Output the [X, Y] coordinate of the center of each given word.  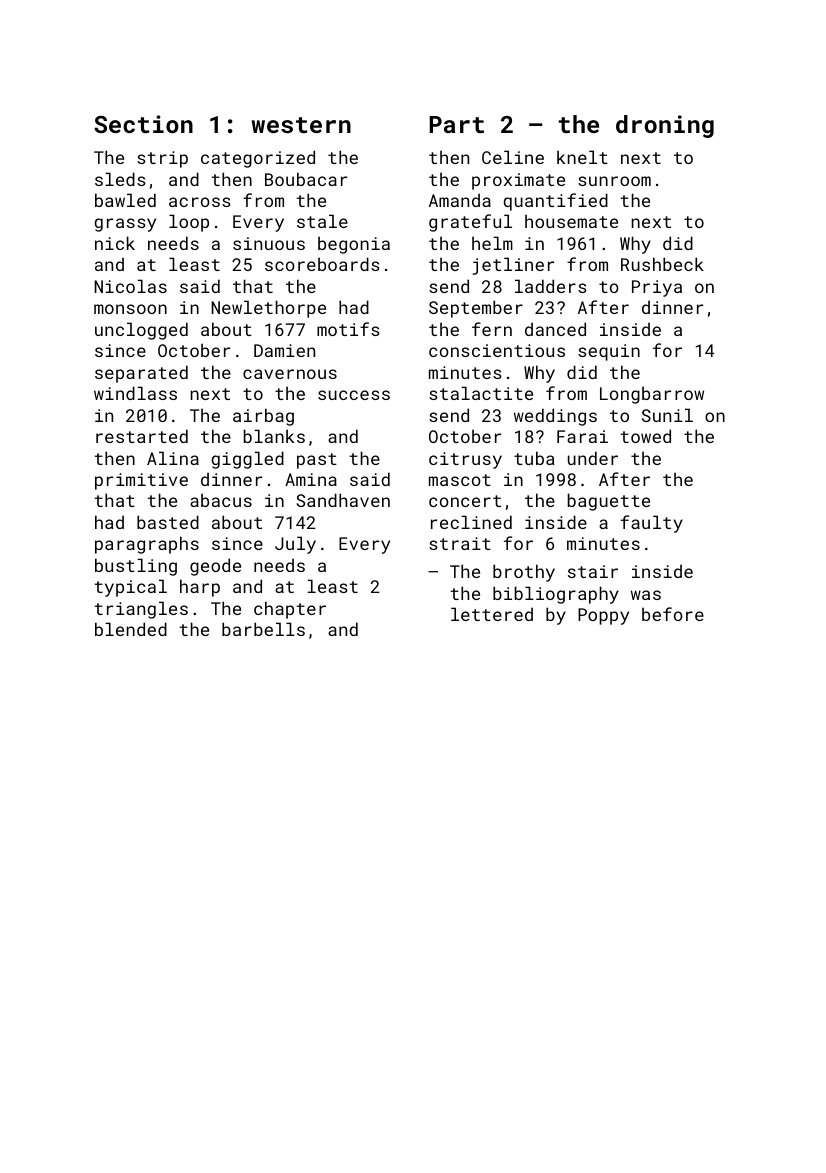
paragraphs [147, 545]
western [301, 125]
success [354, 395]
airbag [263, 417]
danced [555, 329]
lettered [492, 614]
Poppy [603, 616]
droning [665, 126]
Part [457, 124]
